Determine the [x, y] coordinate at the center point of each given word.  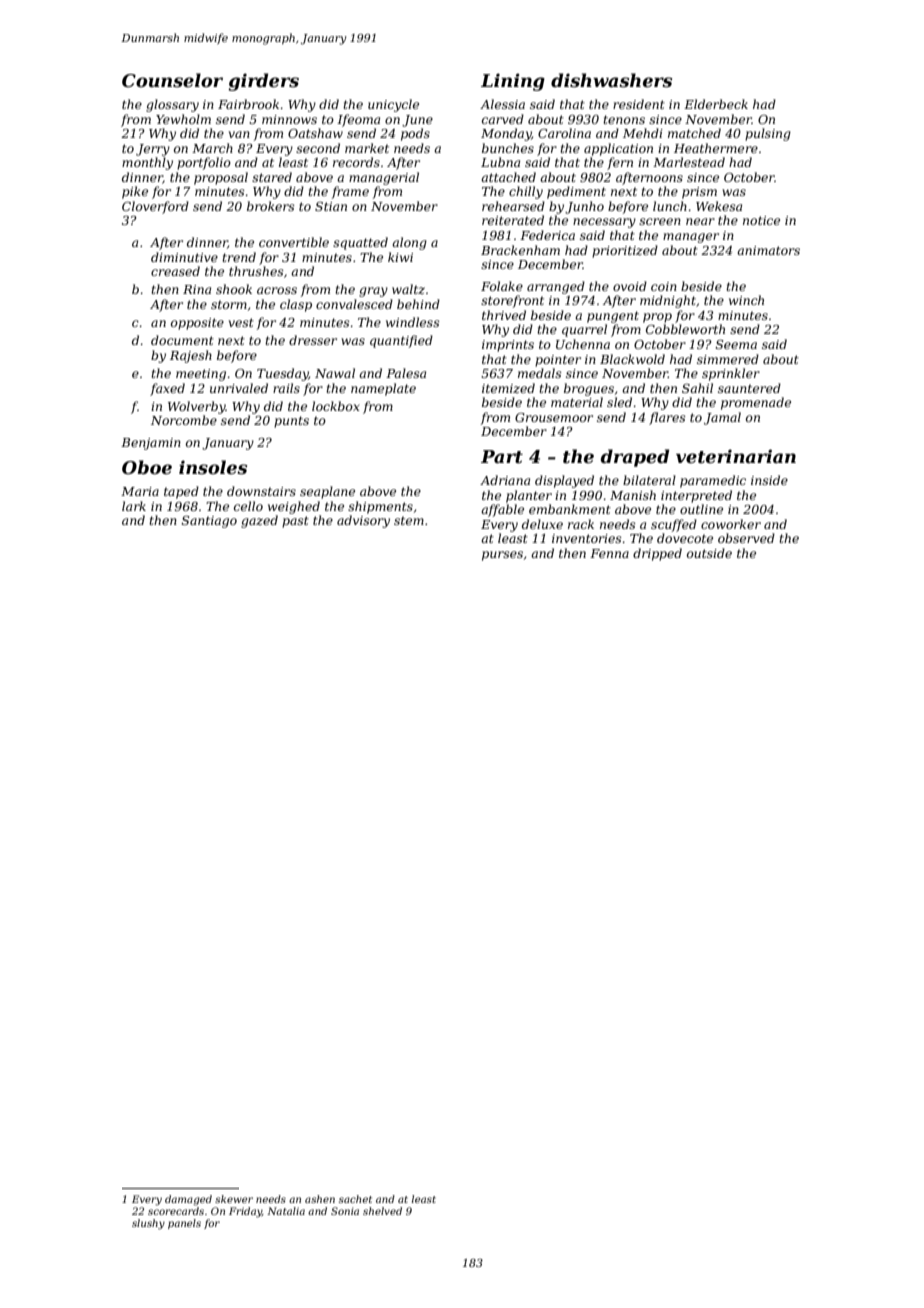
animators [768, 250]
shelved [382, 1211]
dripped [657, 554]
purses [502, 556]
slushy [148, 1224]
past [295, 522]
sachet [355, 1199]
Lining [513, 82]
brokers [271, 206]
